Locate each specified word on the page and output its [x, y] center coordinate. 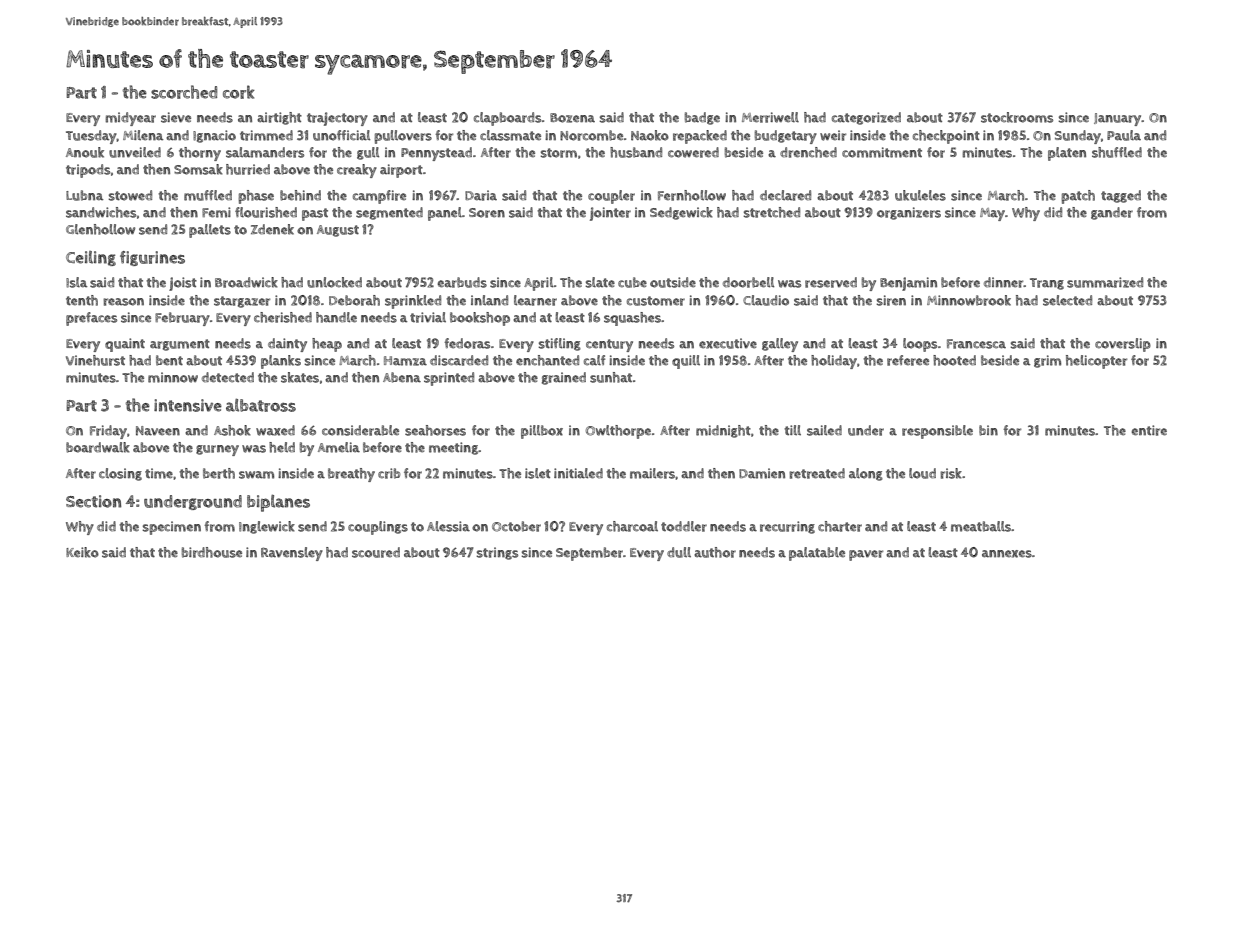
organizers [909, 213]
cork [239, 92]
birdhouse [212, 552]
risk [951, 473]
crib [389, 473]
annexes [1007, 554]
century [609, 345]
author [715, 552]
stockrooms [1017, 117]
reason [123, 302]
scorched [184, 92]
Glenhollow [100, 229]
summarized [1105, 282]
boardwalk [98, 447]
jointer [610, 214]
